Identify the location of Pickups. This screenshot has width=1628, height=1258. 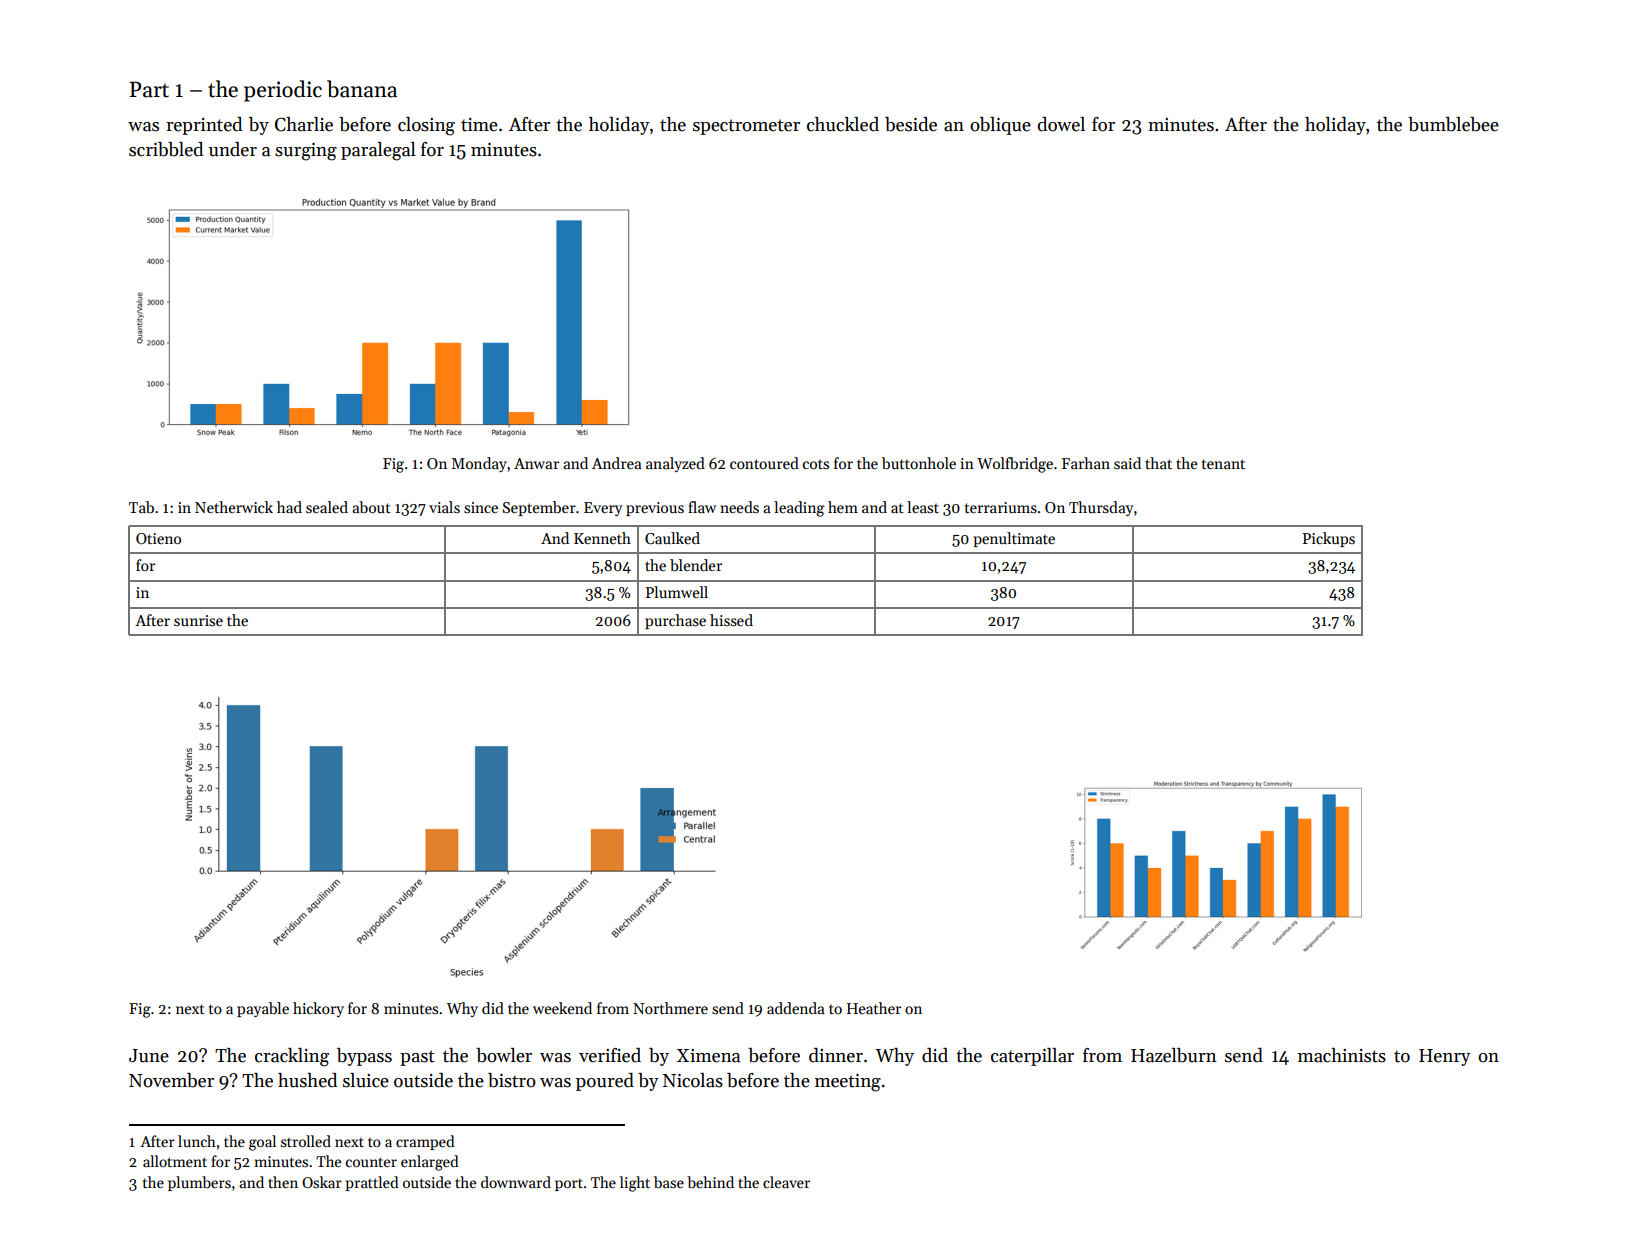
(1329, 539).
